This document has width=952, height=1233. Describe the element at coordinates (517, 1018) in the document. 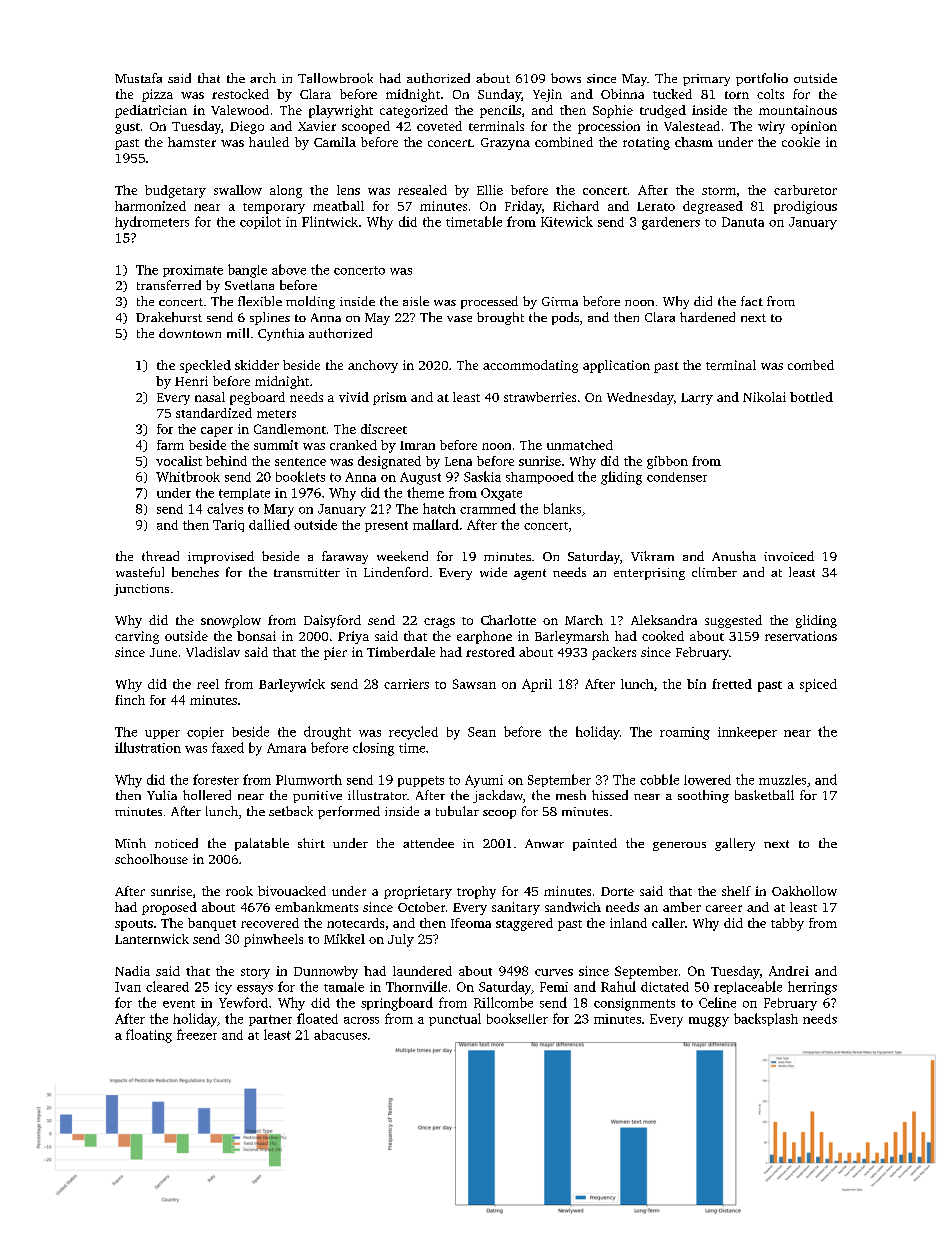

I see `bookseller` at that location.
